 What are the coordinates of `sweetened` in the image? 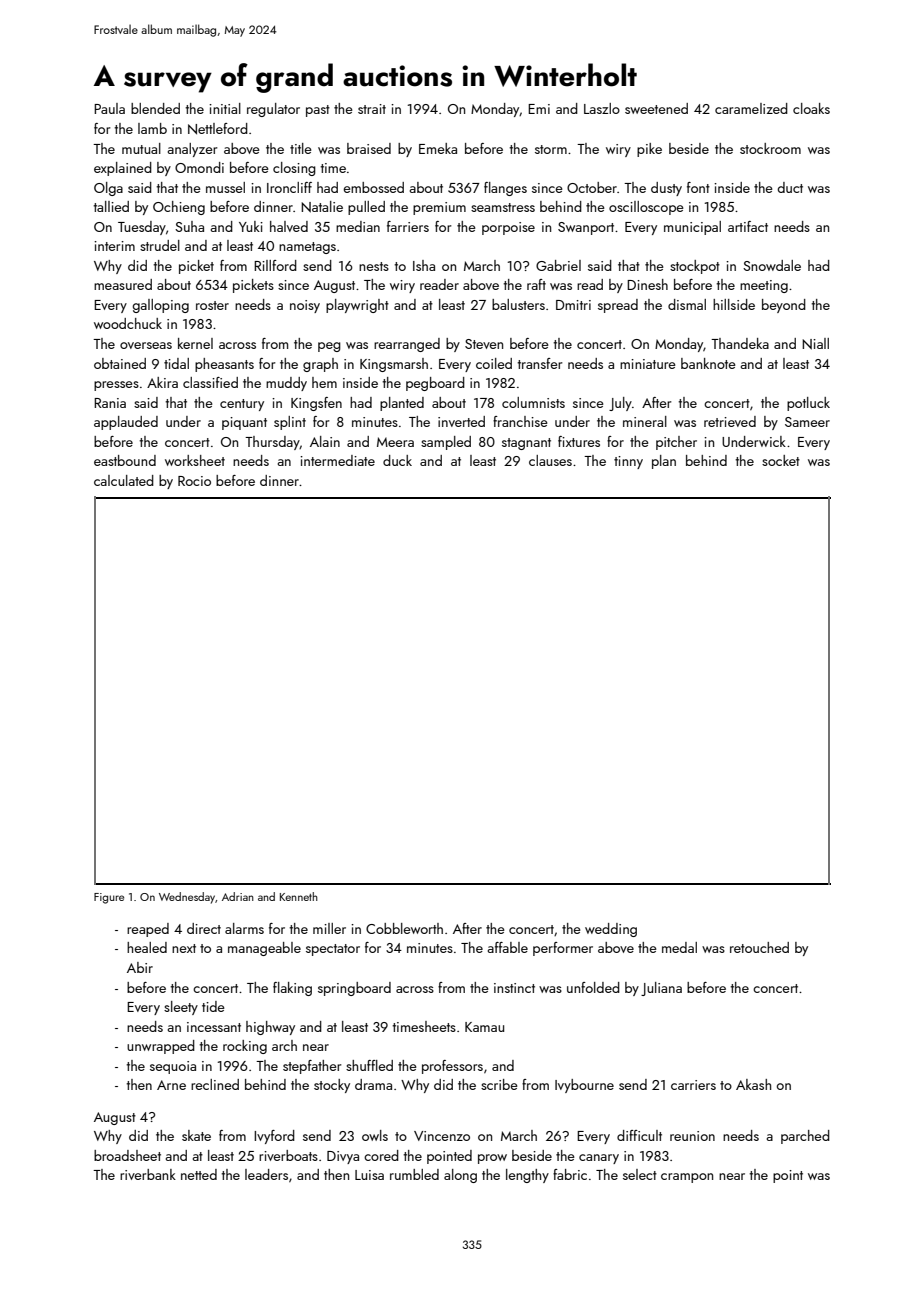 It's located at (656, 108).
